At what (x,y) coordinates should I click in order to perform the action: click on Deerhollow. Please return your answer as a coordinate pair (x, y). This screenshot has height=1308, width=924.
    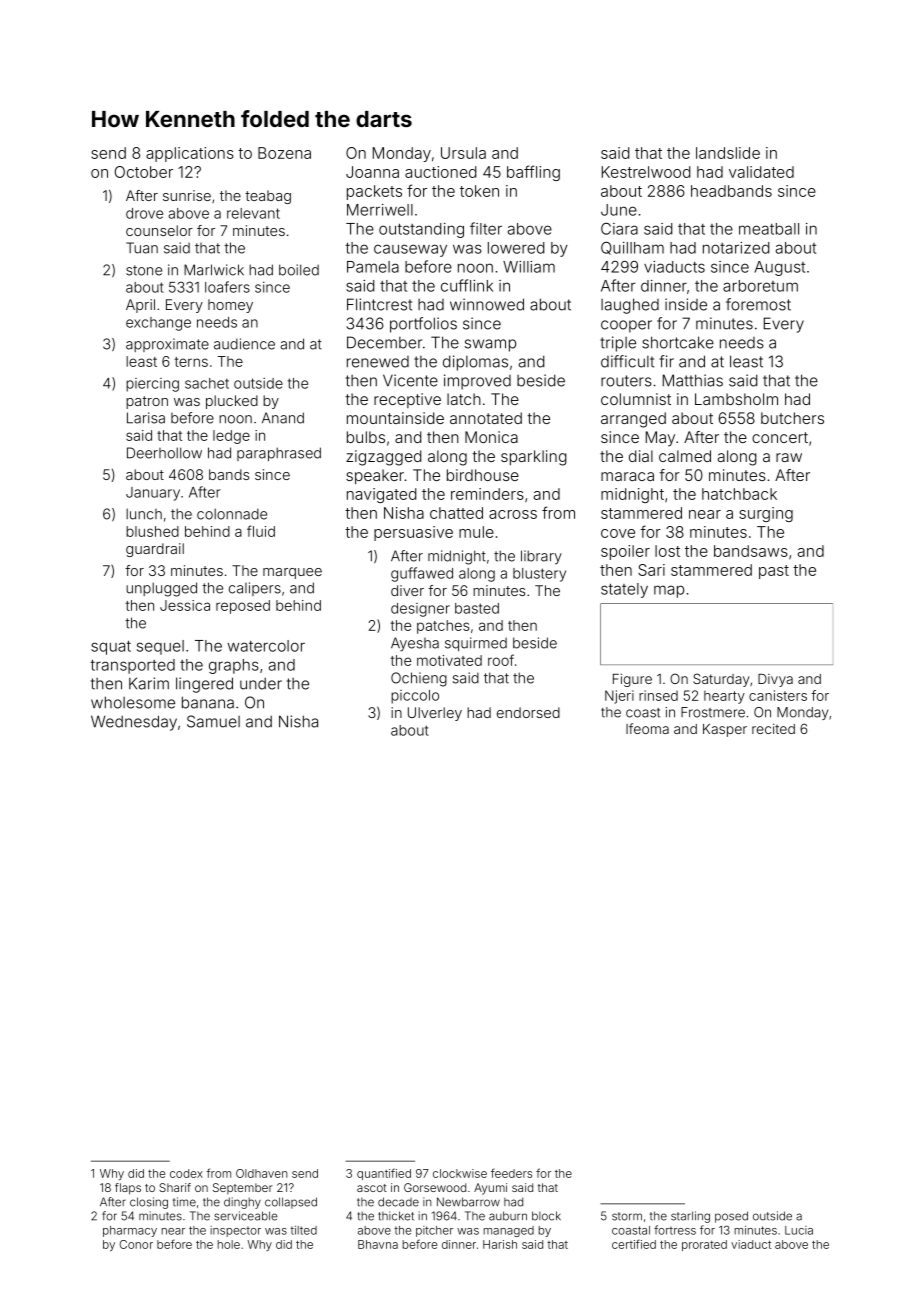
    Looking at the image, I should click on (164, 453).
